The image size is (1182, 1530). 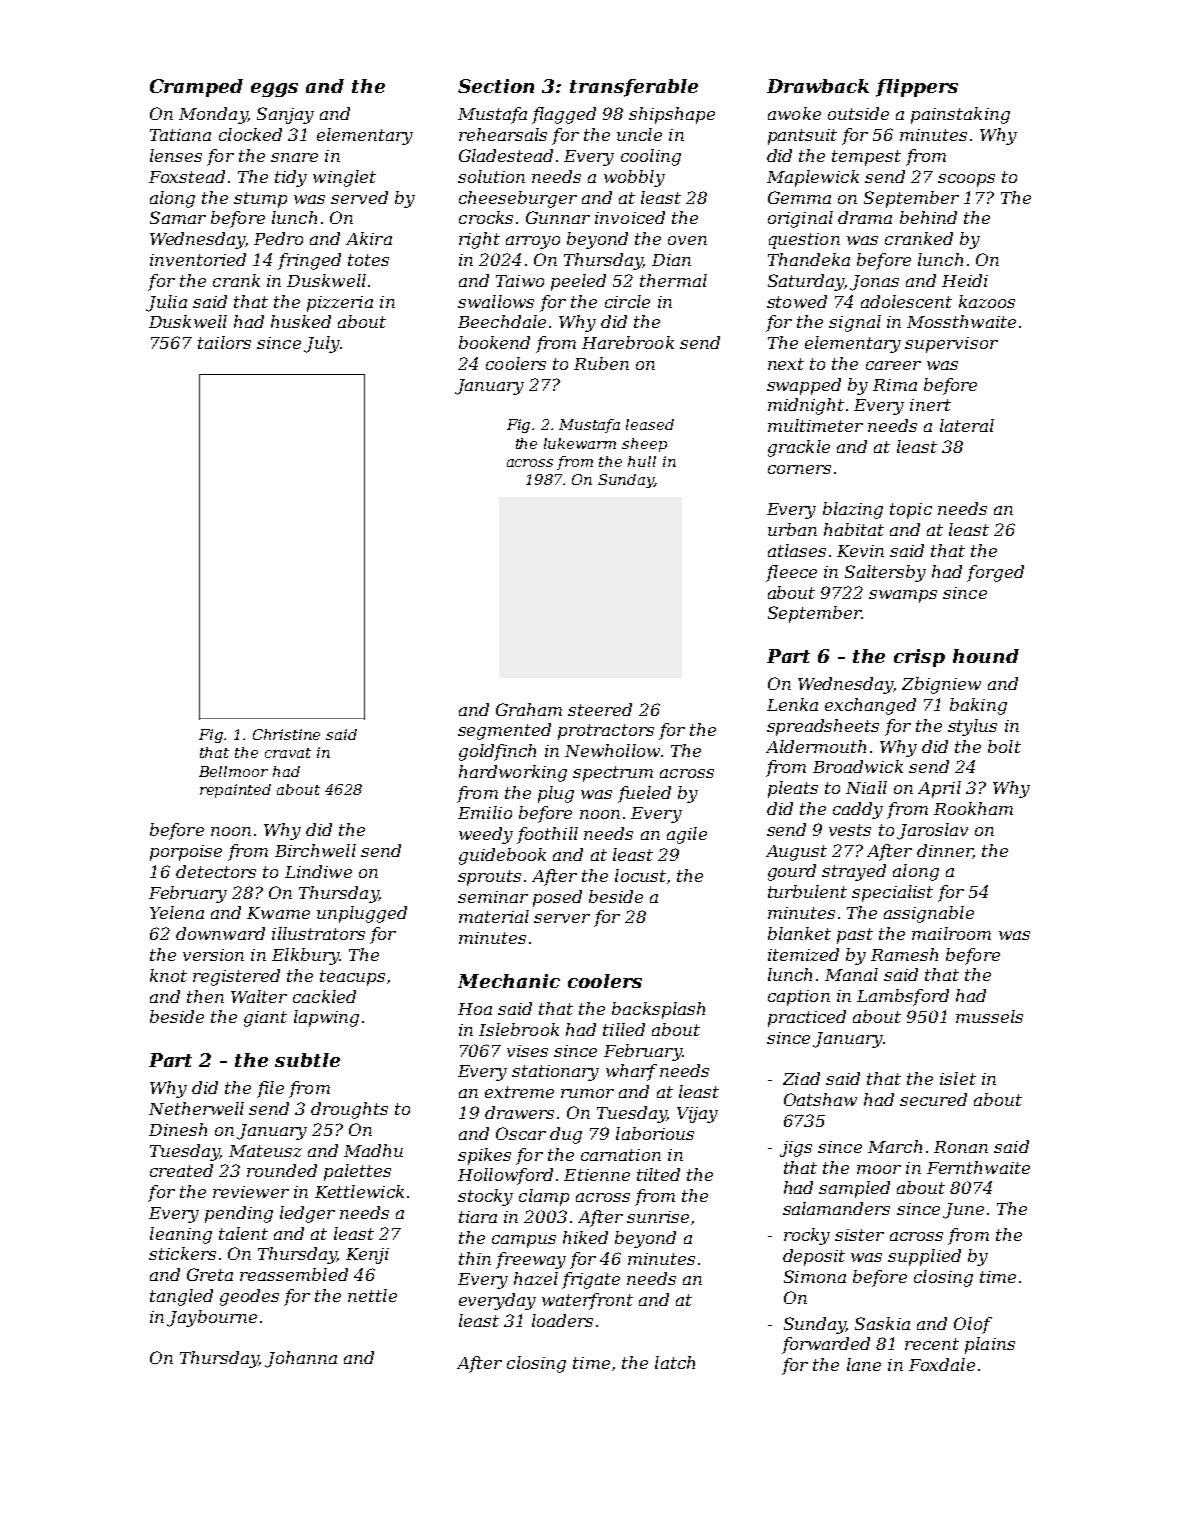 I want to click on signal, so click(x=855, y=323).
